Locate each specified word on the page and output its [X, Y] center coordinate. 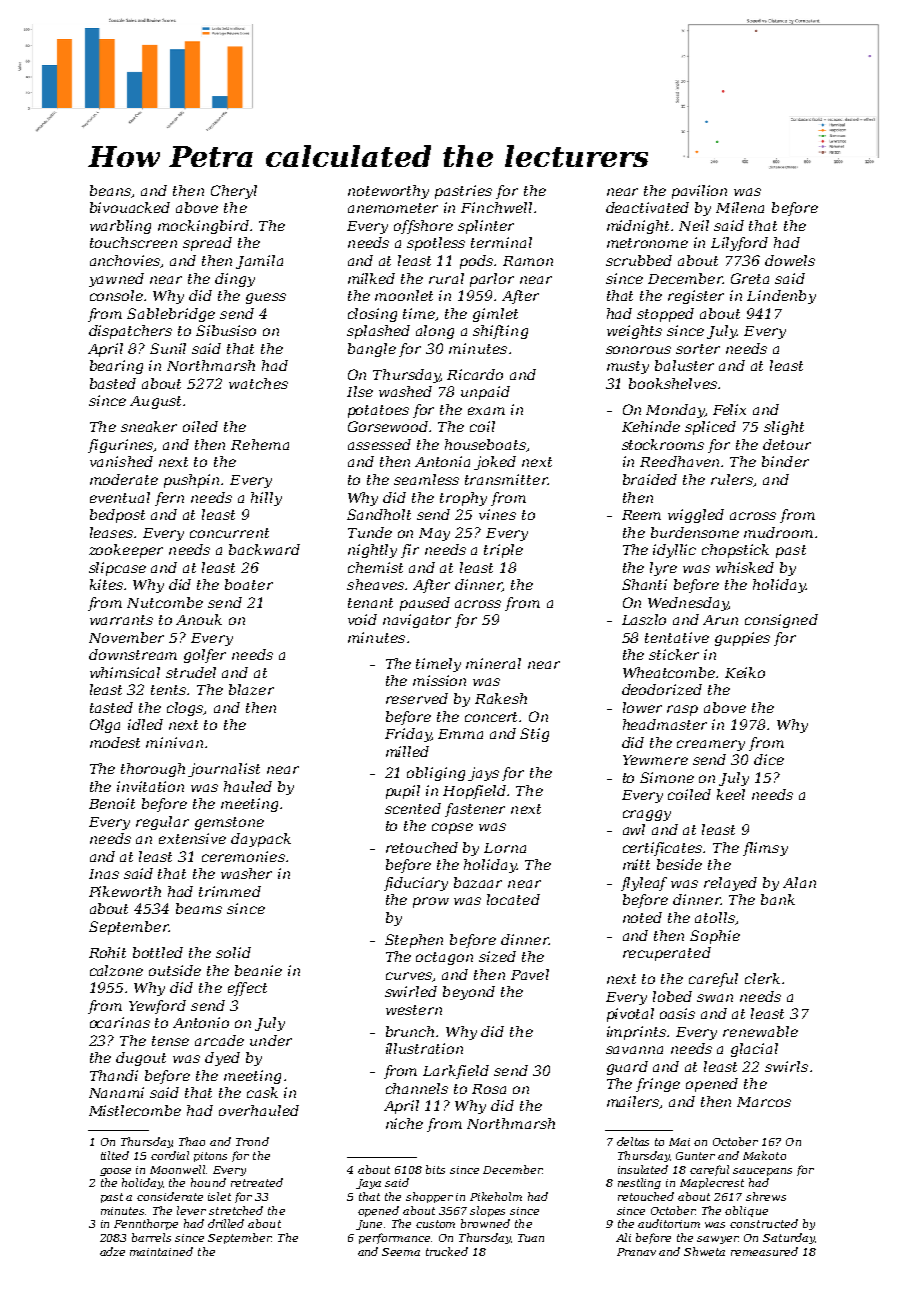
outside [175, 970]
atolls [715, 917]
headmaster [665, 724]
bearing [116, 367]
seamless [426, 479]
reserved [417, 698]
